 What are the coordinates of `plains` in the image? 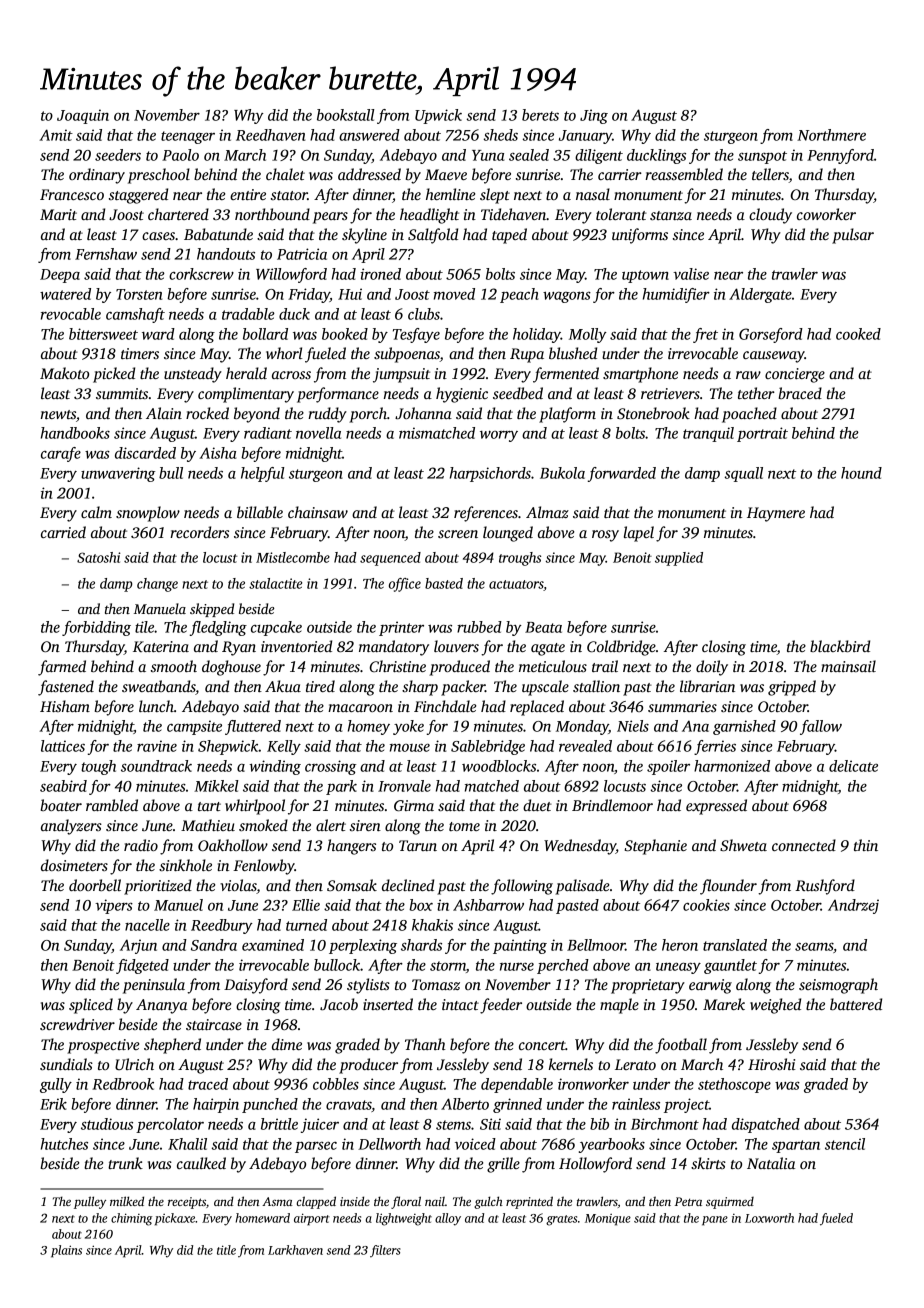 It's located at (66, 1251).
